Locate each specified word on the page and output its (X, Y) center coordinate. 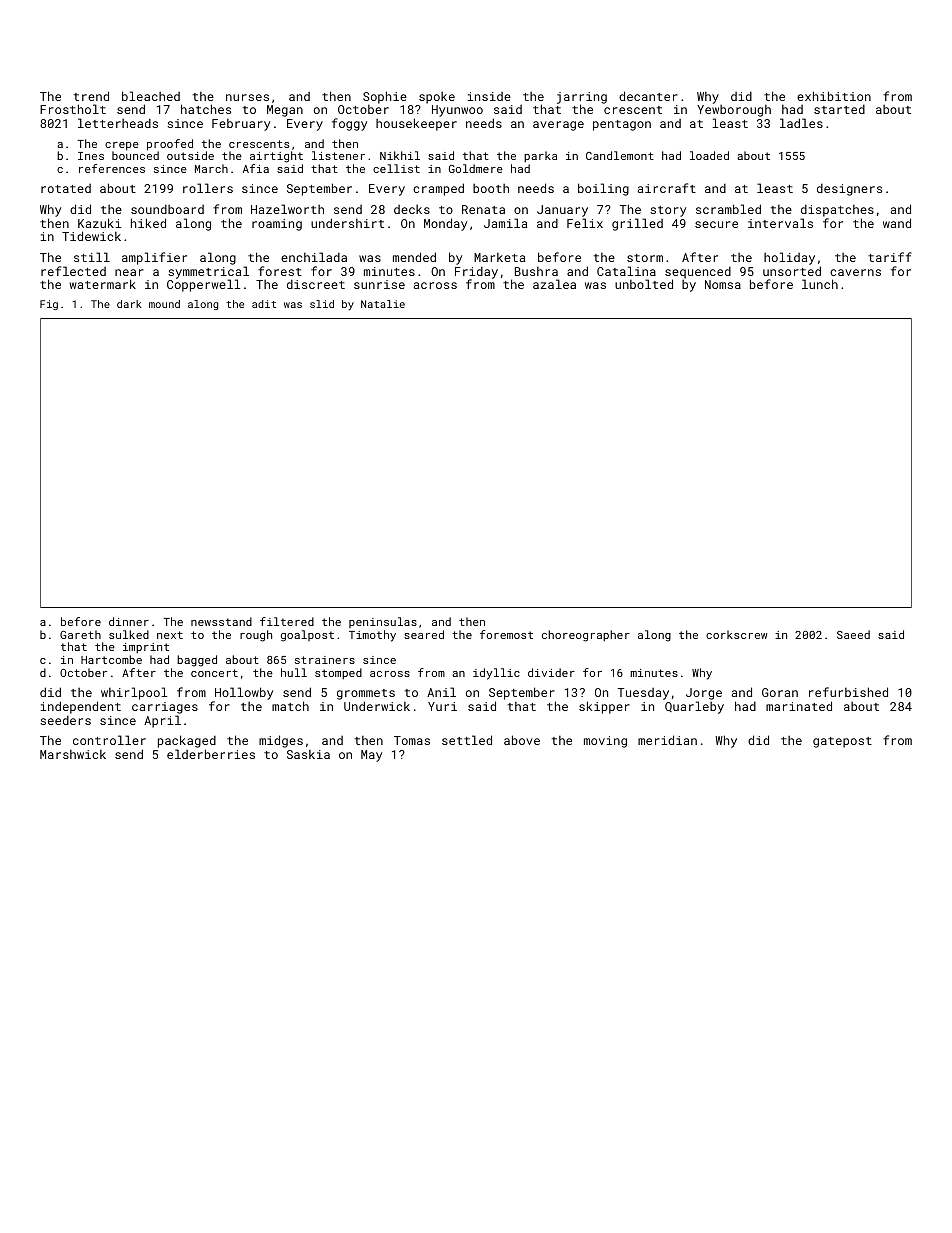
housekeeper (416, 124)
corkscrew (737, 634)
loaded (709, 155)
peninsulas (383, 622)
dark (129, 304)
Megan (285, 111)
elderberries (211, 754)
